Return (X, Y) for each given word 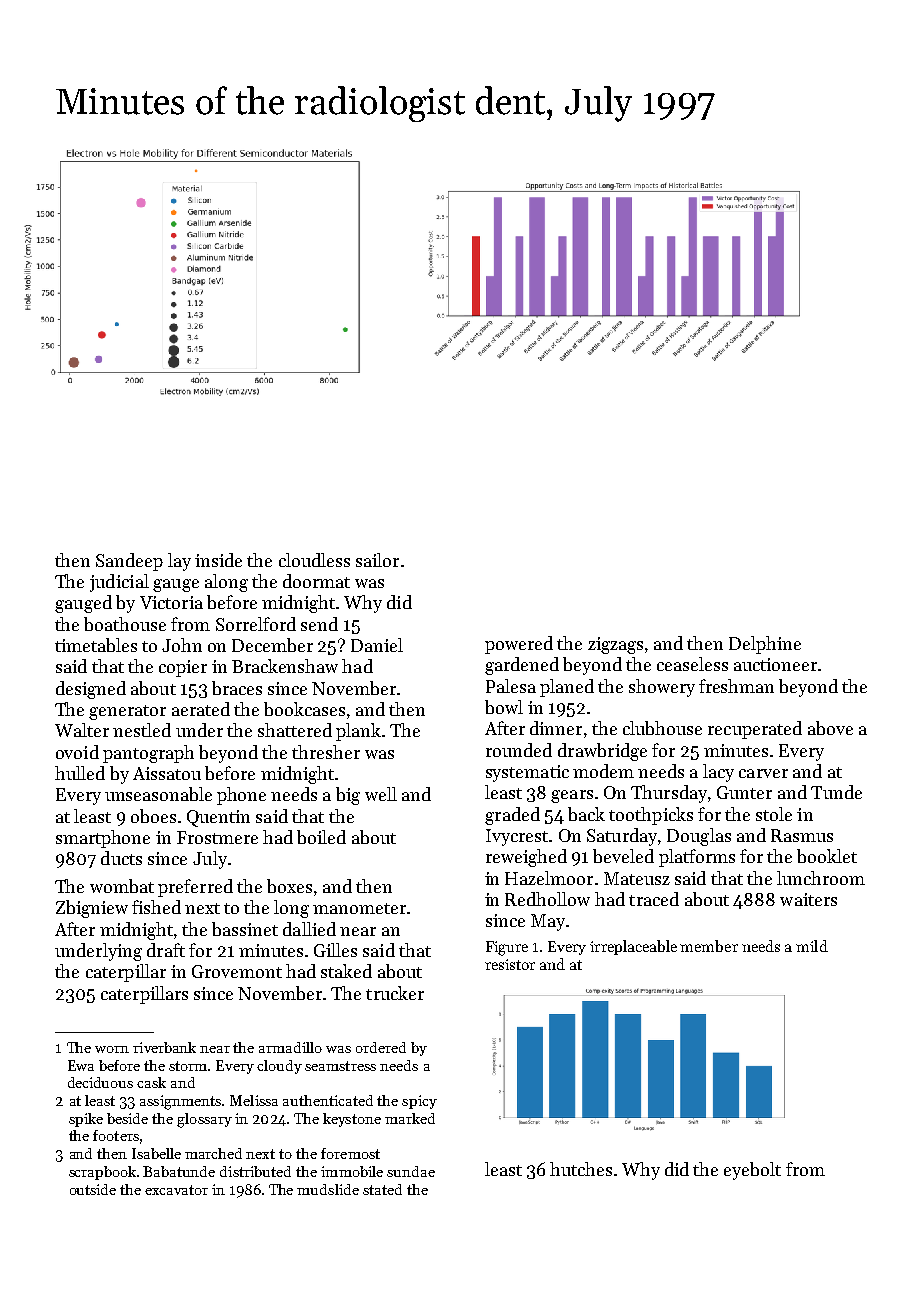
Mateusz (637, 878)
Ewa (81, 1065)
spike (86, 1120)
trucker (395, 993)
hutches (581, 1169)
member (709, 946)
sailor (377, 560)
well (381, 794)
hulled (80, 773)
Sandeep (129, 562)
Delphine (765, 645)
